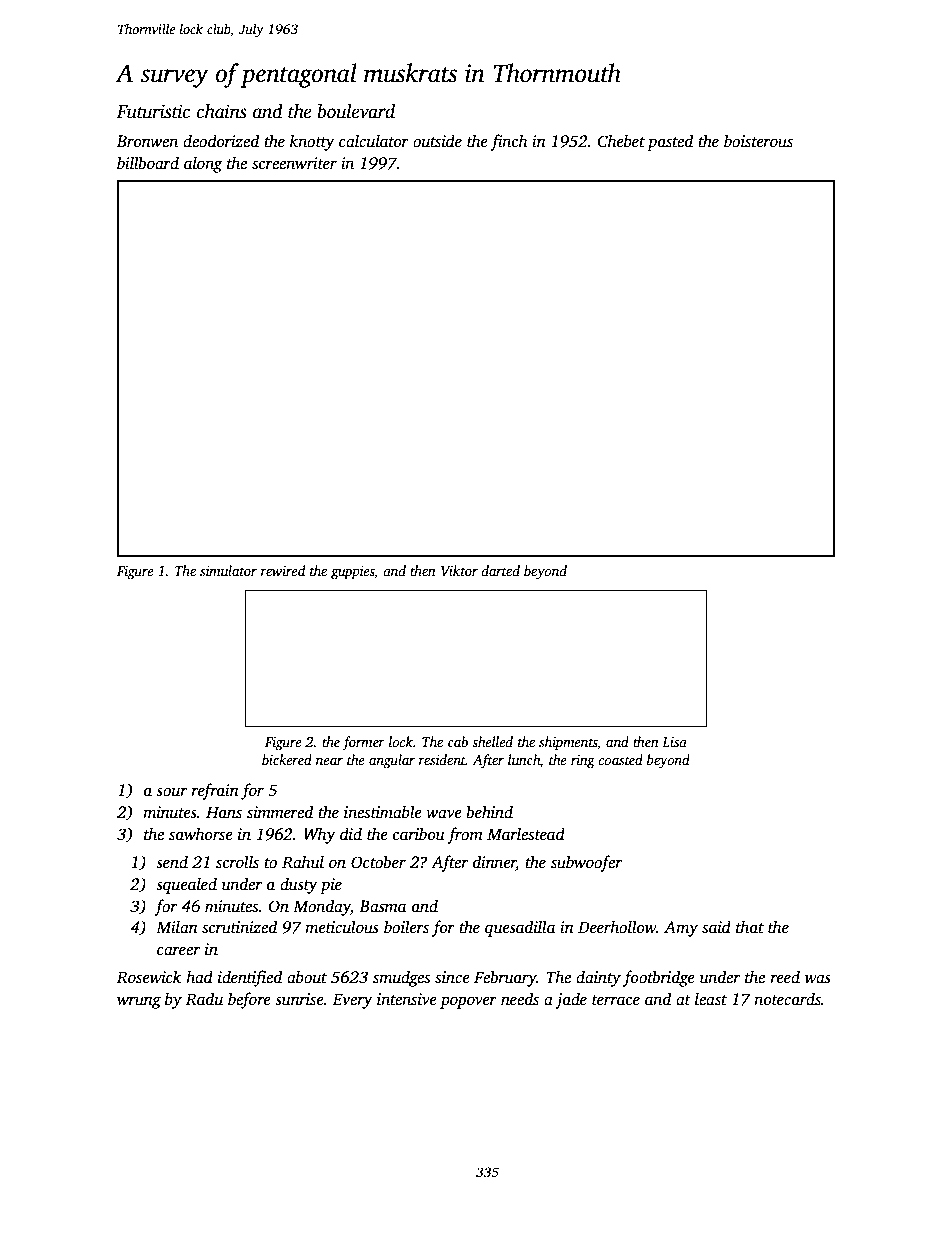 The width and height of the page is (952, 1233). Describe the element at coordinates (178, 950) in the page. I see `career` at that location.
